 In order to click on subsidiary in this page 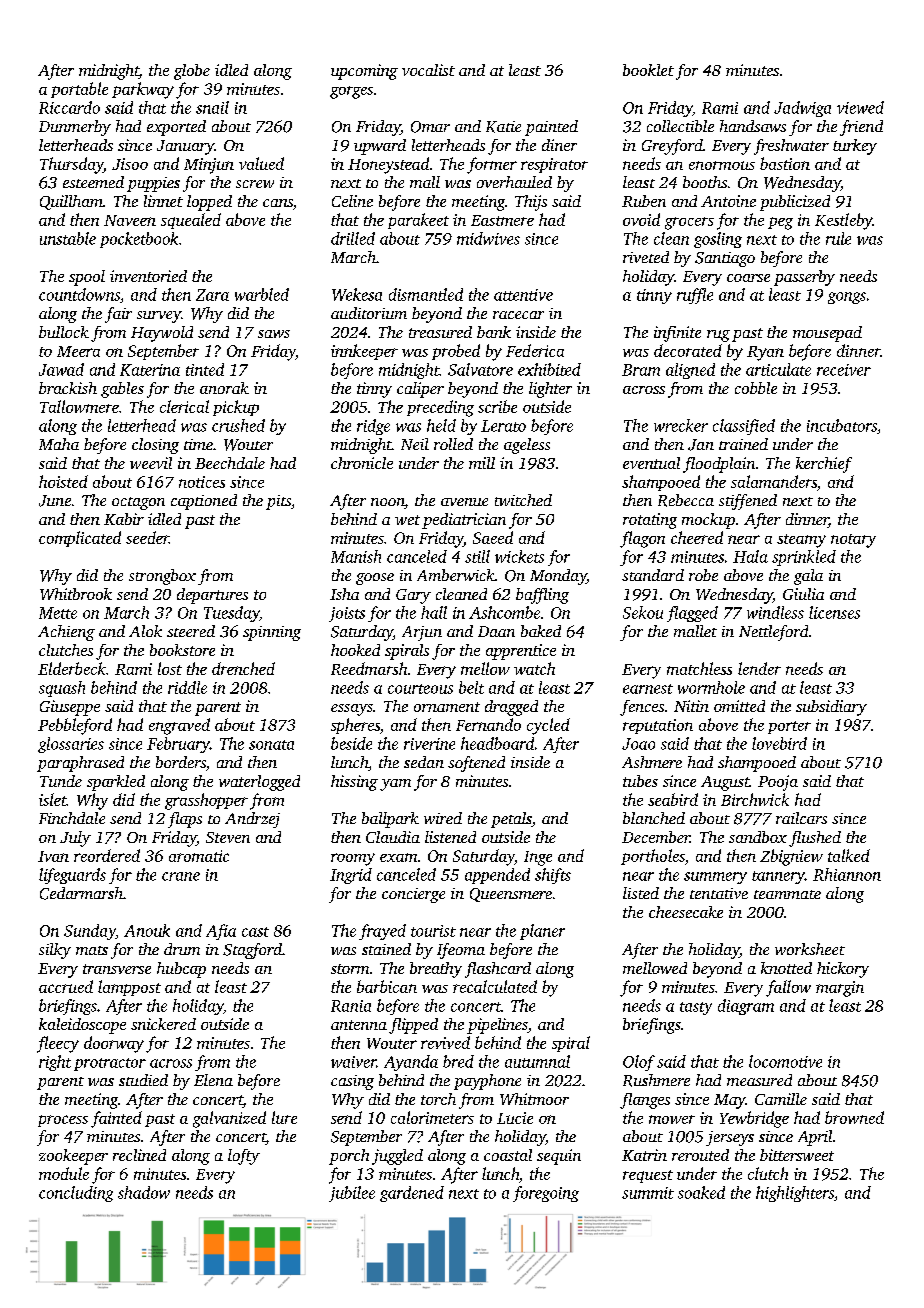, I will do `click(831, 708)`.
